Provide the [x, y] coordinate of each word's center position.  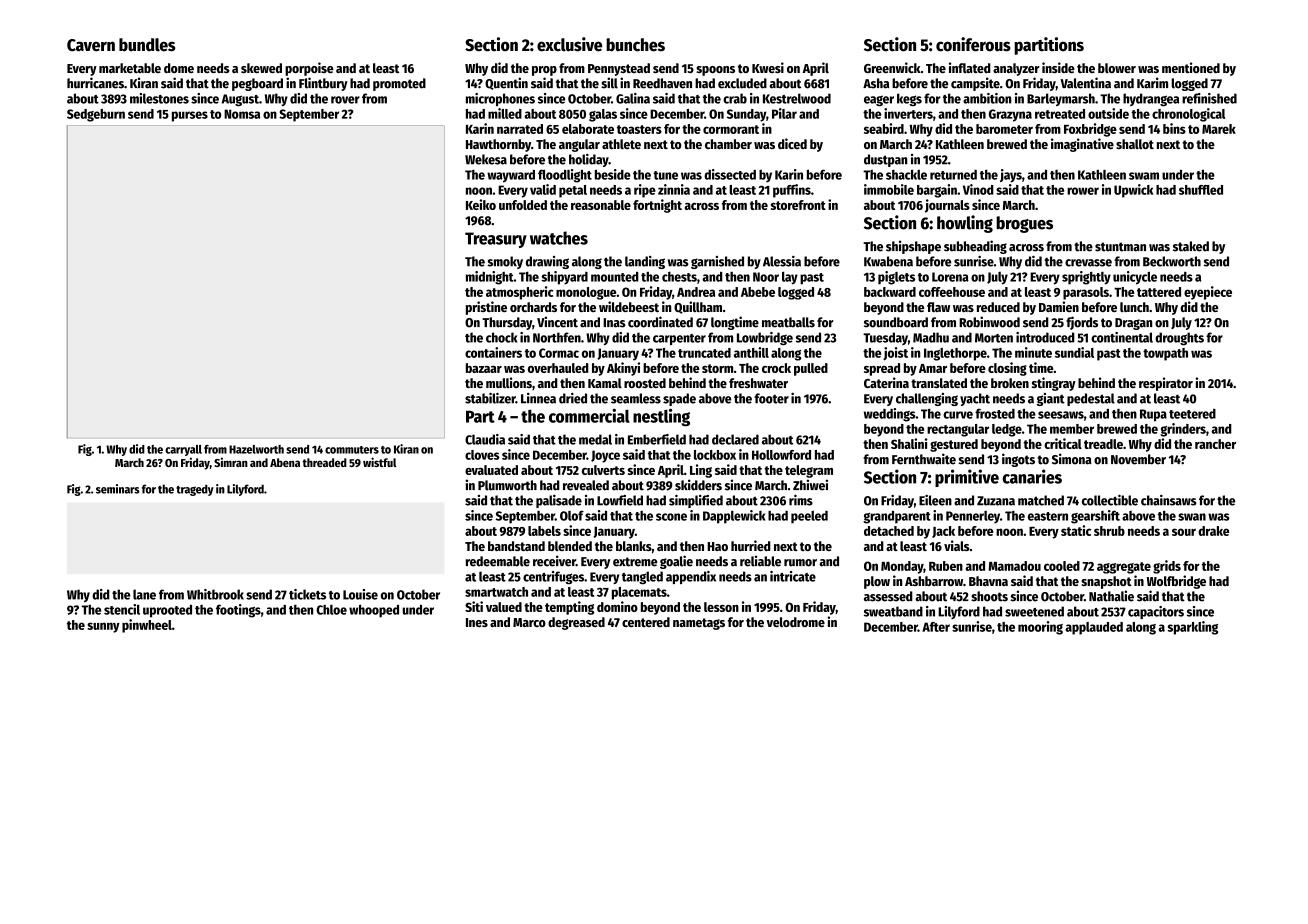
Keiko [481, 204]
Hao [717, 546]
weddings [890, 415]
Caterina [886, 382]
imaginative [1082, 145]
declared [735, 439]
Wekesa [486, 159]
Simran [231, 462]
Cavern [91, 45]
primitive [967, 478]
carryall [183, 450]
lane [144, 594]
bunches [635, 45]
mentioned [1191, 67]
